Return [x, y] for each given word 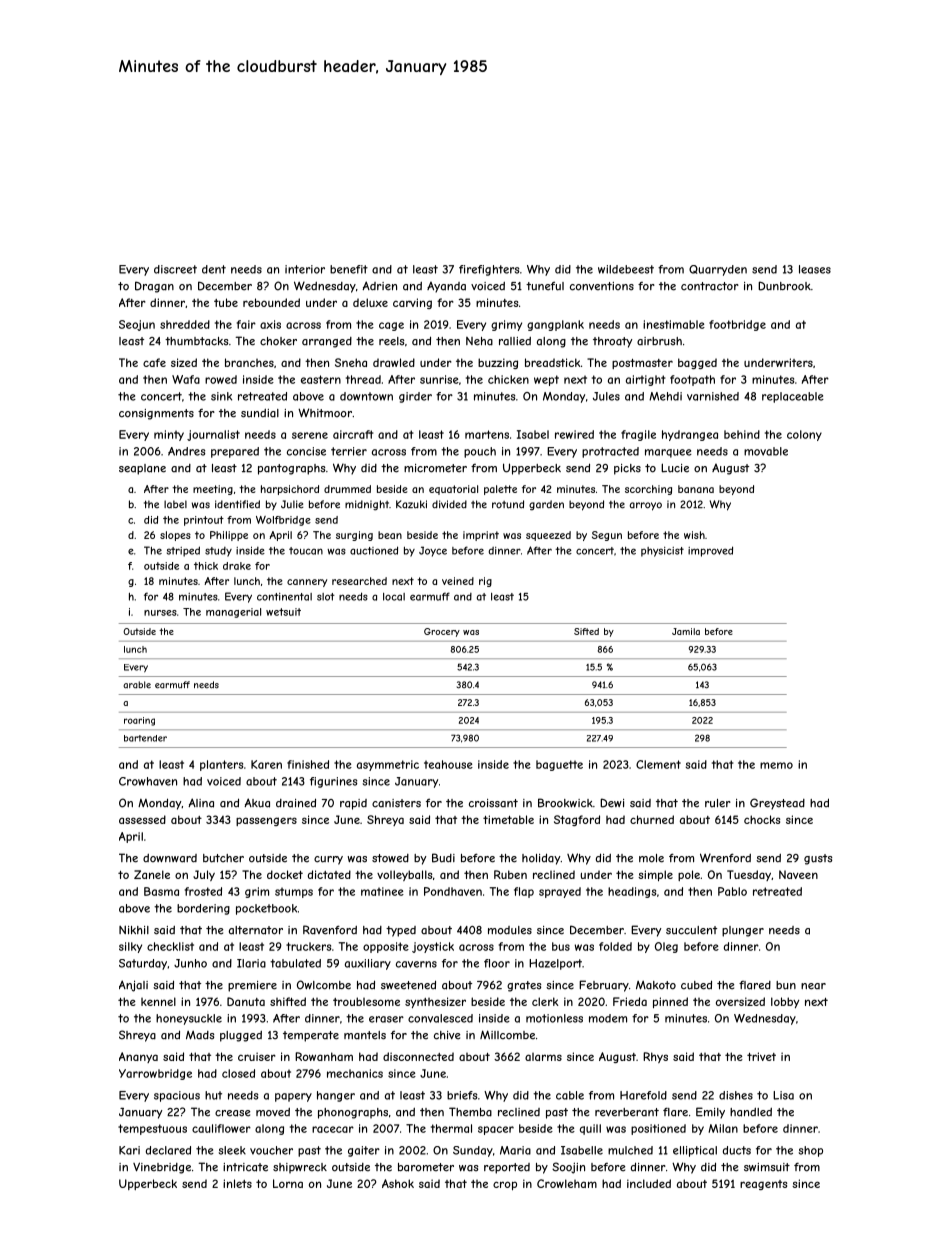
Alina [201, 803]
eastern [321, 379]
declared [168, 1150]
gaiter [364, 1151]
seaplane [142, 469]
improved [710, 551]
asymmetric [388, 765]
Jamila [686, 631]
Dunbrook [784, 286]
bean [390, 535]
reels [392, 341]
